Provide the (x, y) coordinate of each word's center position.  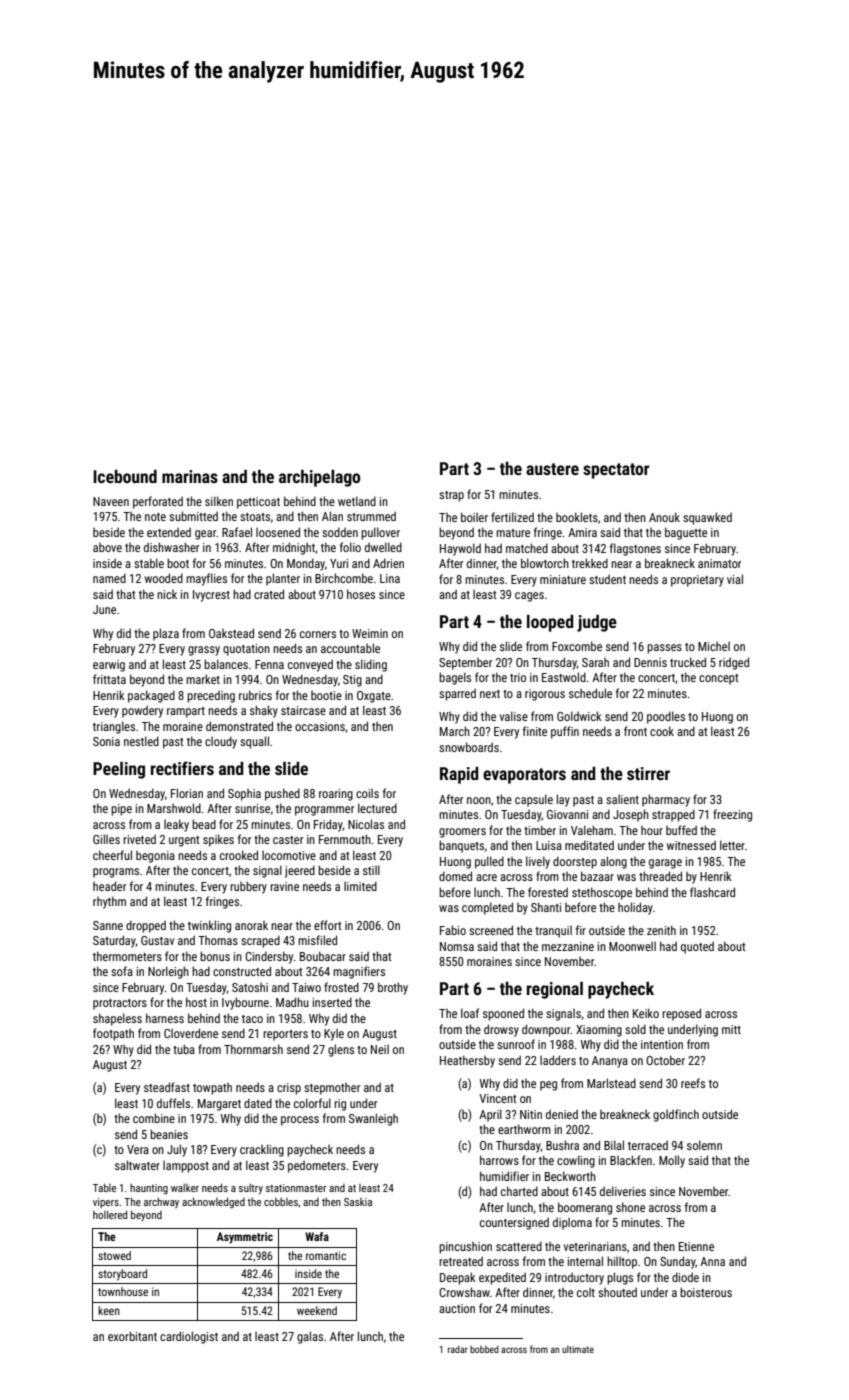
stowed (114, 1255)
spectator (616, 471)
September (465, 664)
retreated (461, 1261)
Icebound (125, 476)
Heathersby (467, 1061)
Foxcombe (577, 646)
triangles (114, 727)
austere (552, 469)
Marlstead (611, 1083)
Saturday (114, 941)
